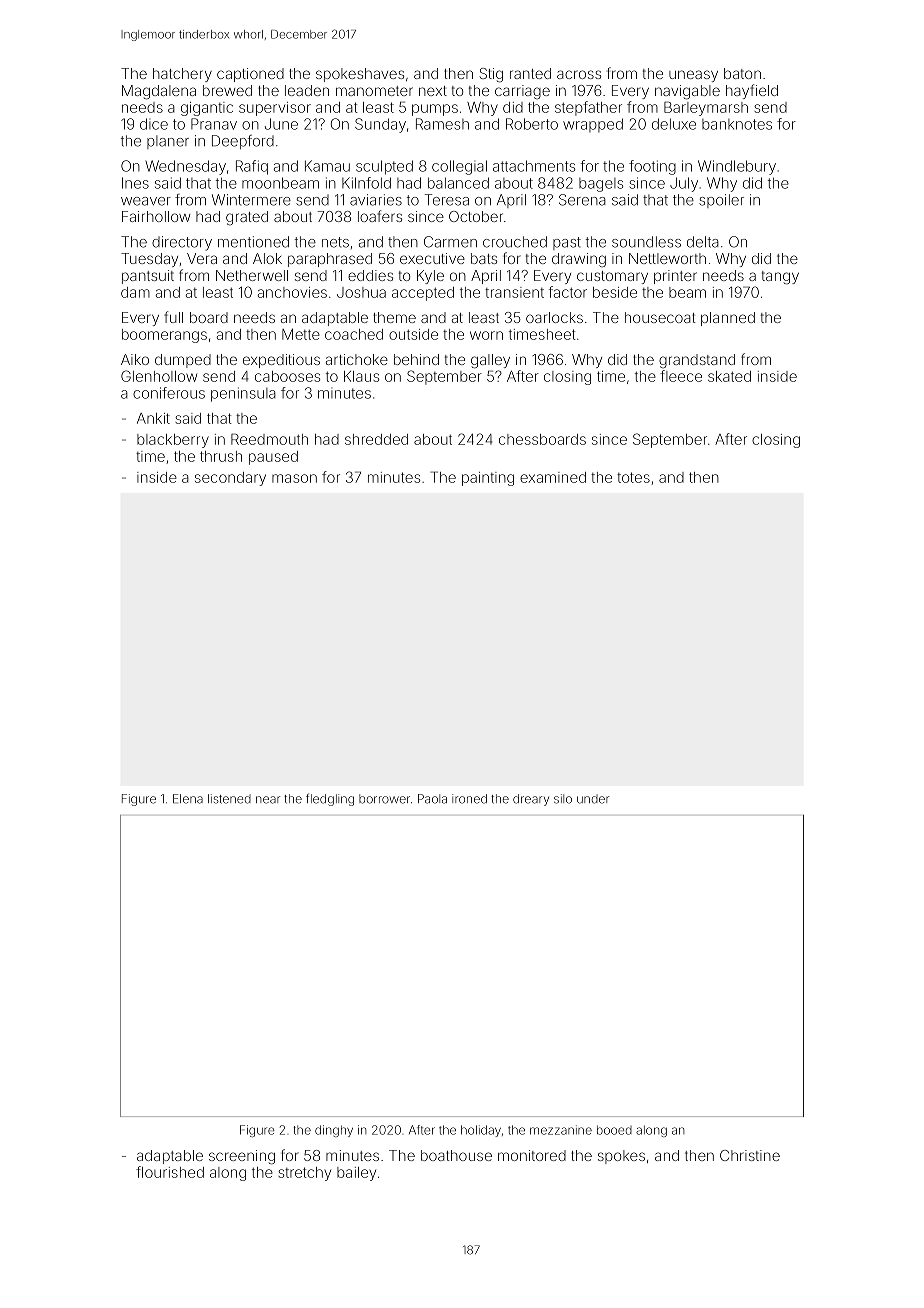 Image resolution: width=924 pixels, height=1308 pixels. Describe the element at coordinates (243, 142) in the document. I see `Deepford` at that location.
